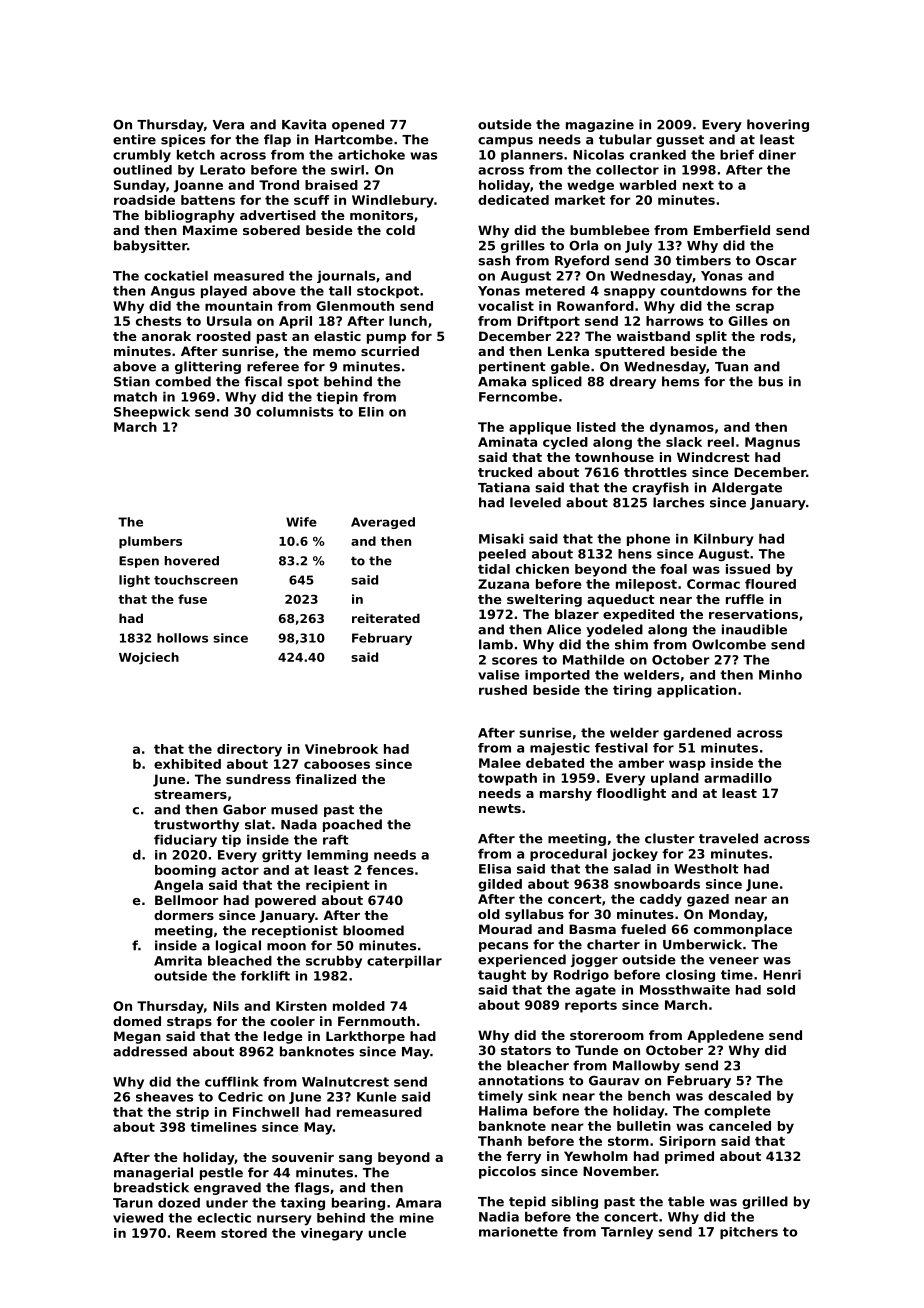 Image resolution: width=924 pixels, height=1308 pixels. What do you see at coordinates (182, 638) in the document?
I see `hollows` at bounding box center [182, 638].
